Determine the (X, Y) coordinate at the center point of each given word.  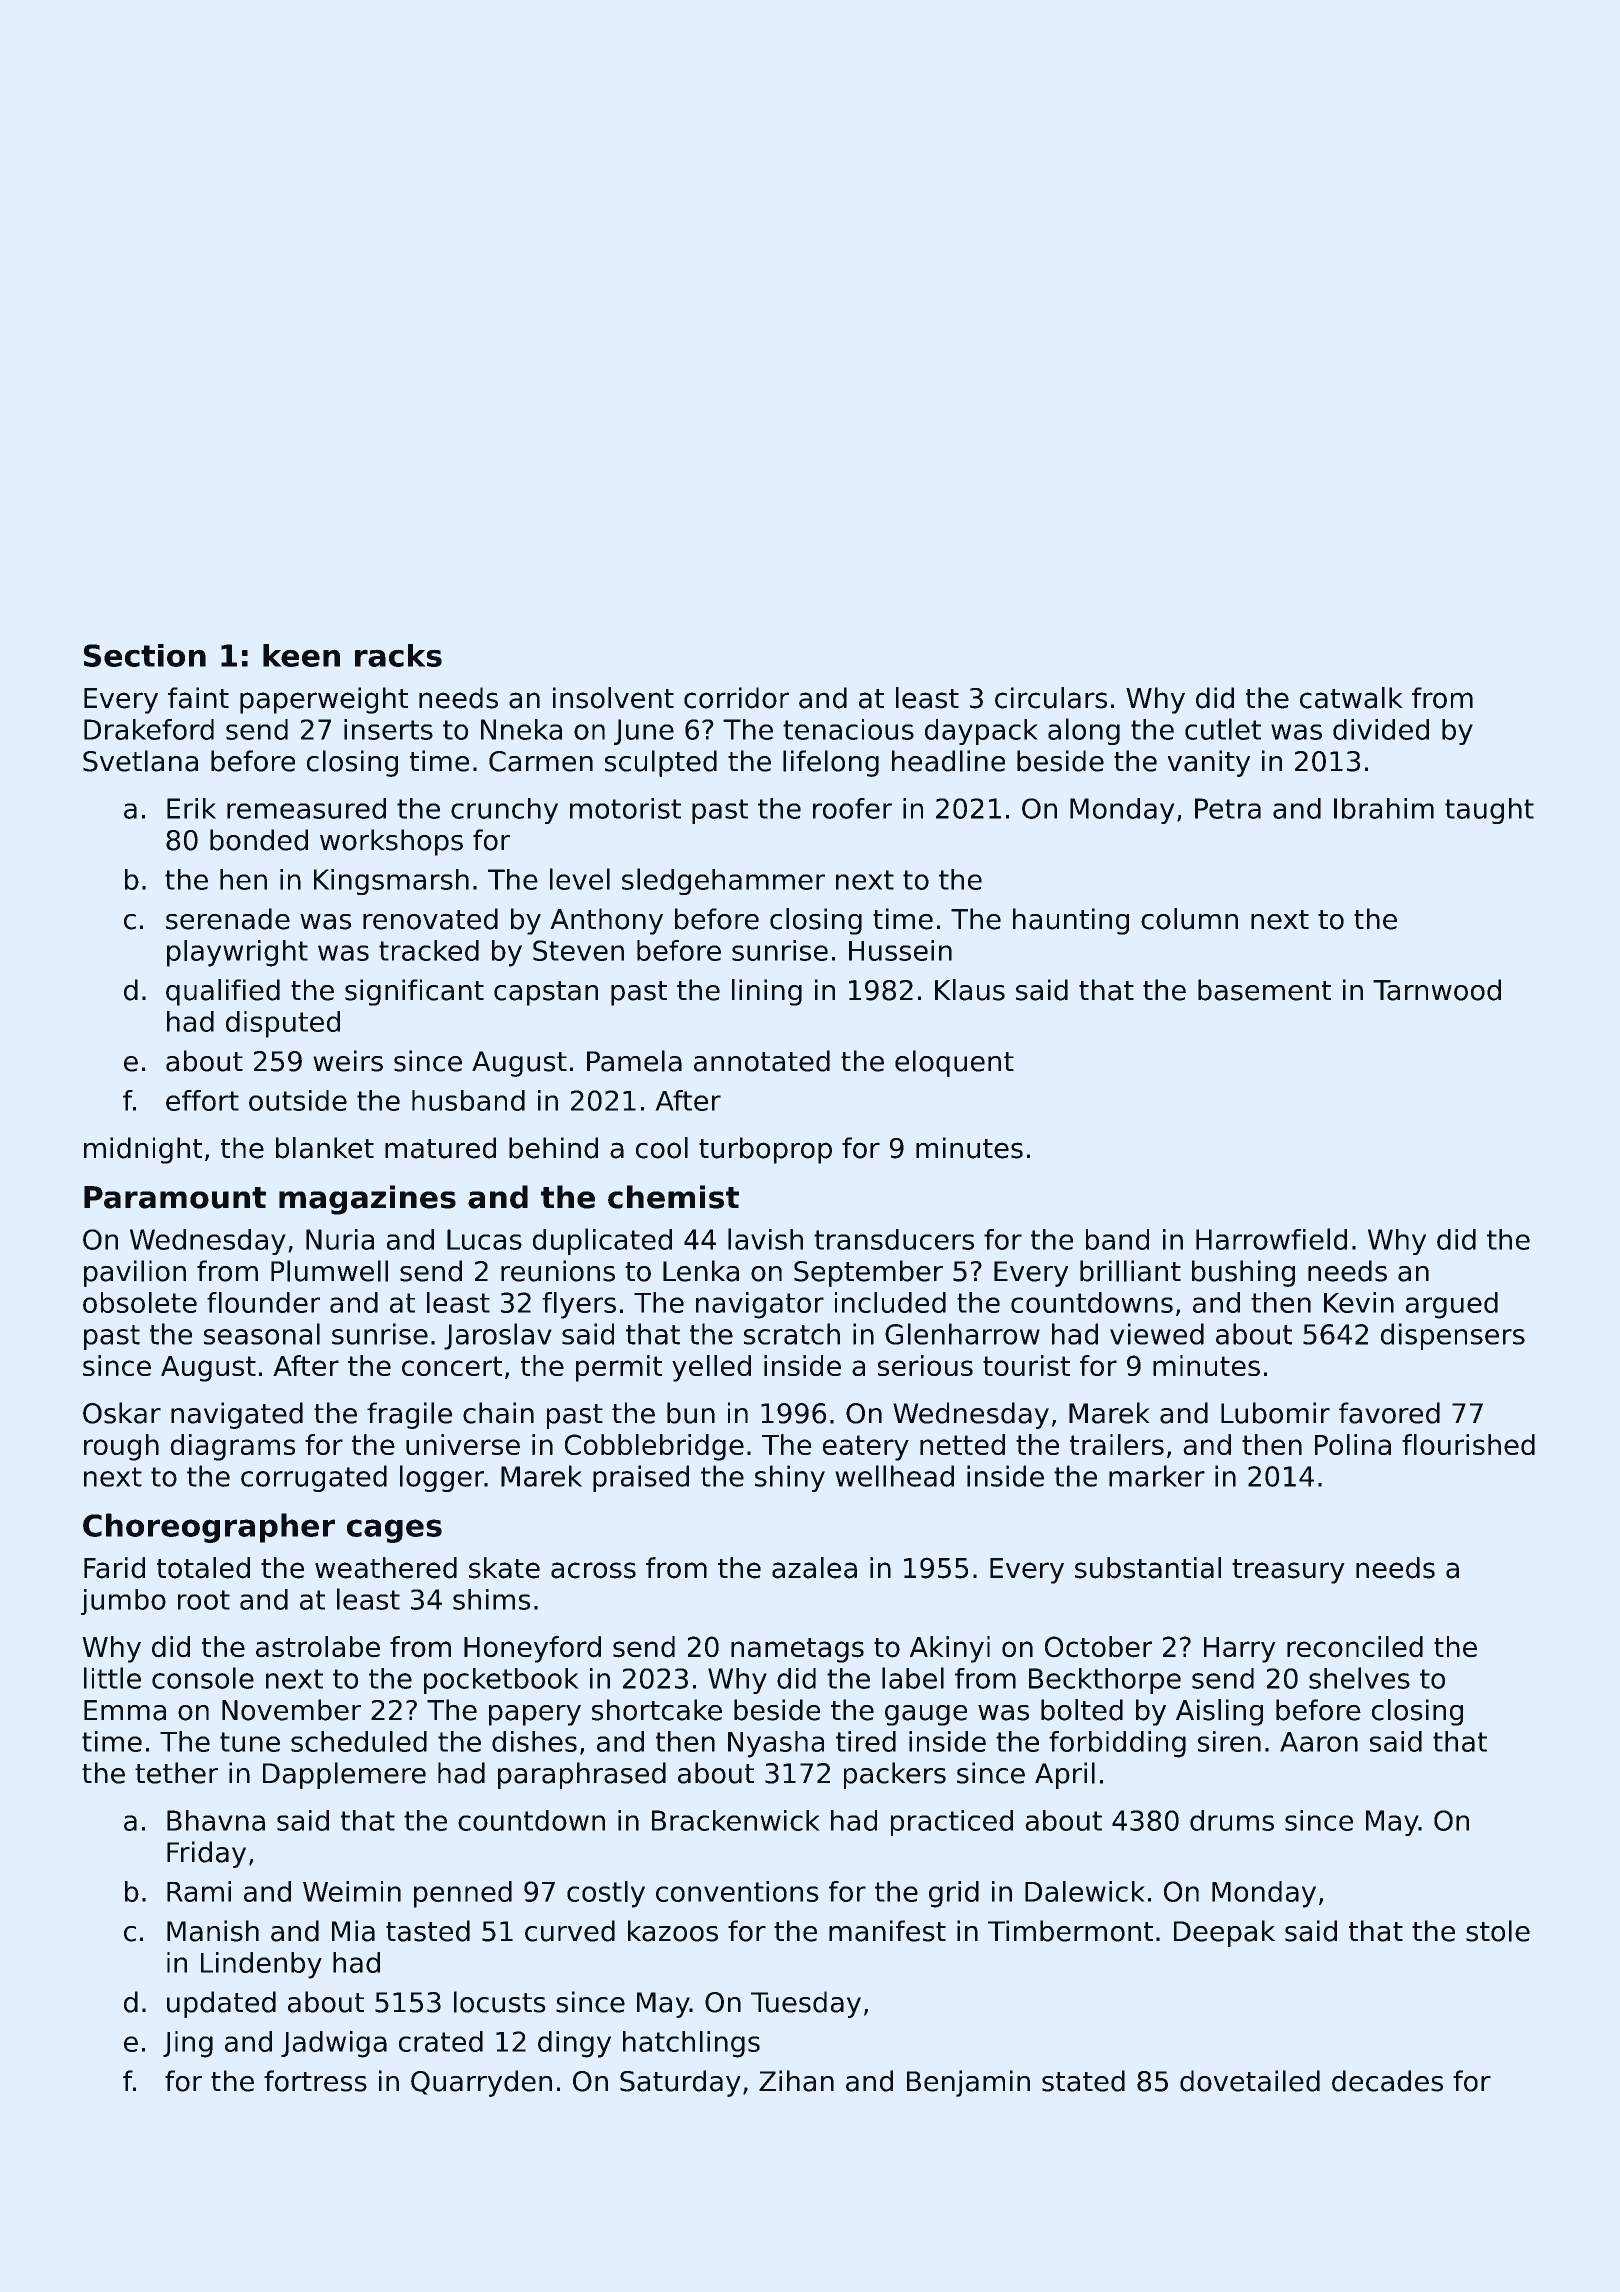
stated (1083, 2081)
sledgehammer (723, 881)
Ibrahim (1384, 808)
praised (641, 1478)
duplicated (602, 1241)
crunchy (504, 811)
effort (202, 1100)
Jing (188, 2044)
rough (121, 1447)
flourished (1468, 1444)
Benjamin (968, 2083)
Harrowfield (1271, 1239)
